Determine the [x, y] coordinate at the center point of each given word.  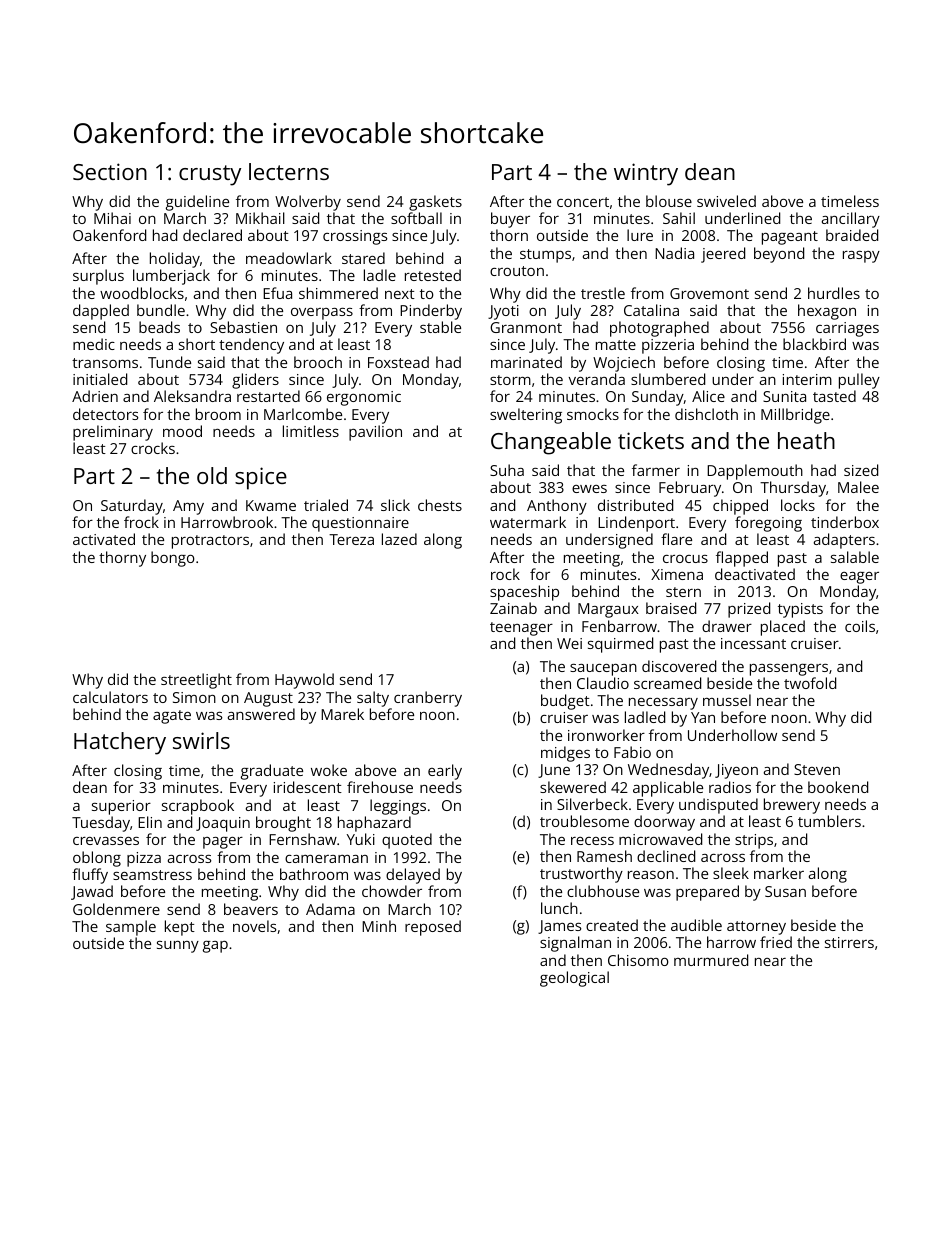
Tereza [351, 539]
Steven [817, 769]
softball [416, 218]
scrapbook [198, 807]
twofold [810, 683]
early [445, 772]
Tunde [169, 362]
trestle [603, 293]
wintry [646, 174]
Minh [379, 926]
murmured [711, 960]
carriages [847, 329]
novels [254, 926]
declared [212, 235]
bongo [173, 559]
